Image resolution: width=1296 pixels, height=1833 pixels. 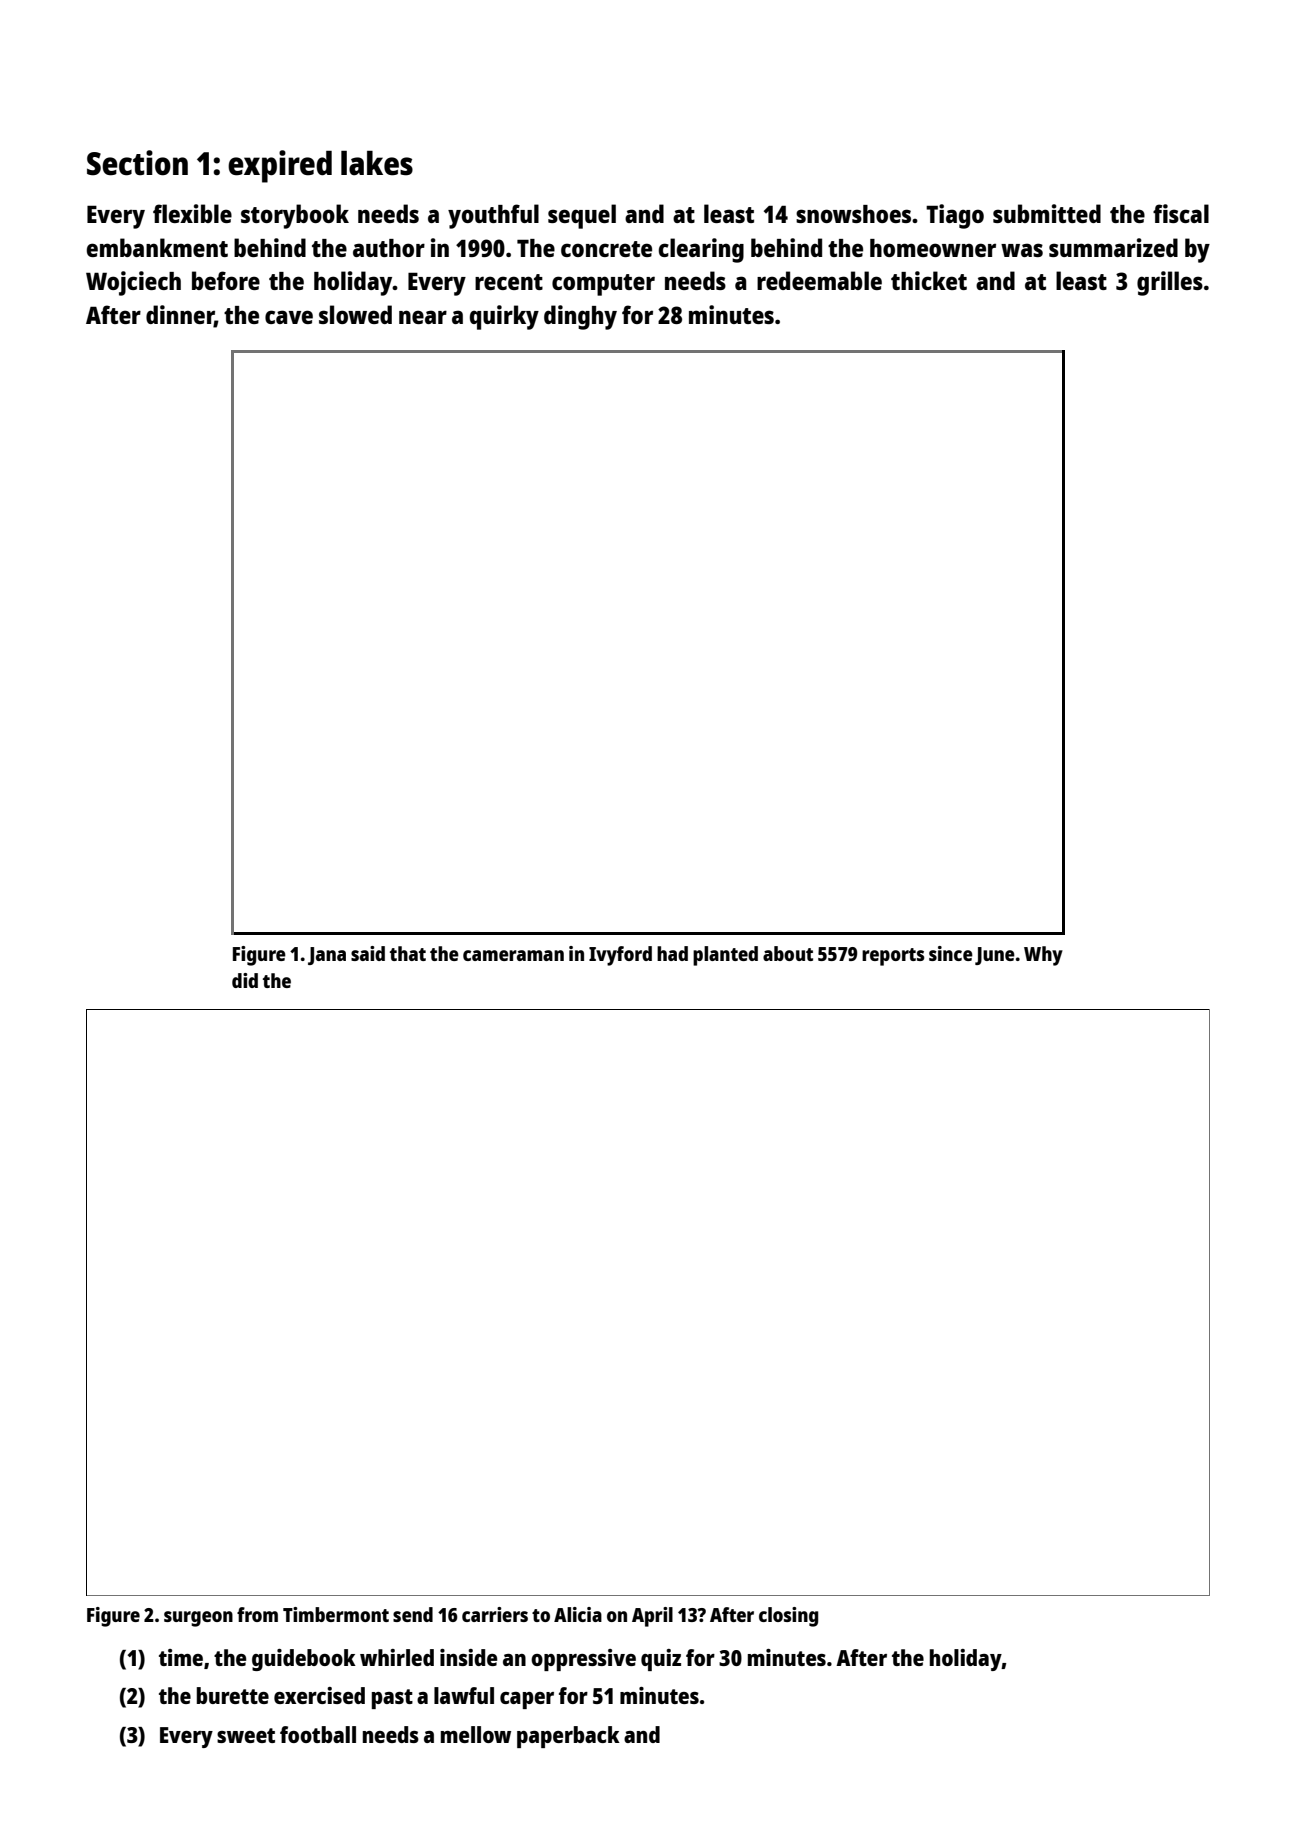 What do you see at coordinates (493, 216) in the document?
I see `youthful` at bounding box center [493, 216].
